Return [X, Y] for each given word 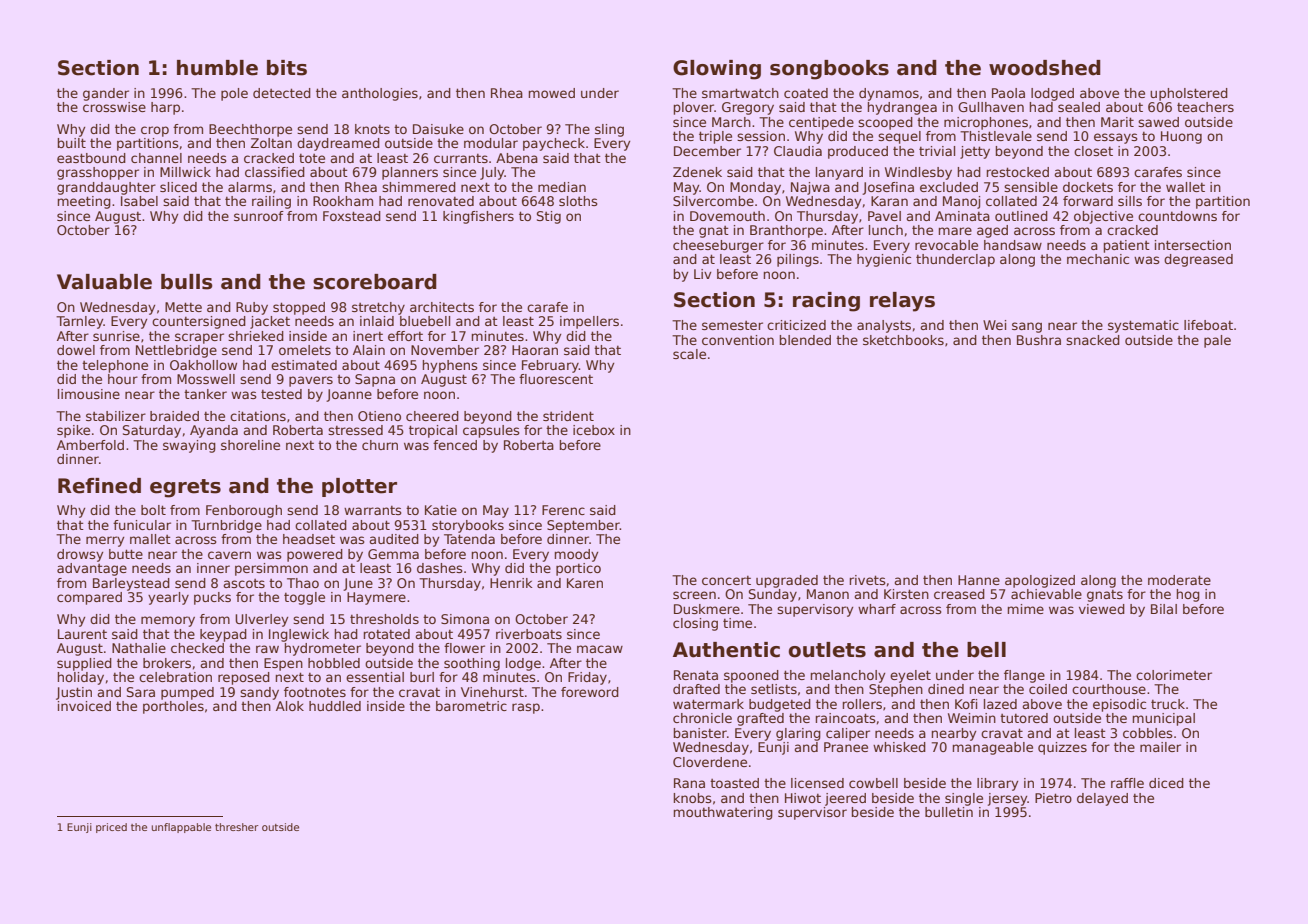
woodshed [1045, 68]
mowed [552, 93]
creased [959, 594]
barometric [471, 706]
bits [287, 68]
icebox [594, 430]
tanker [205, 394]
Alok [290, 706]
